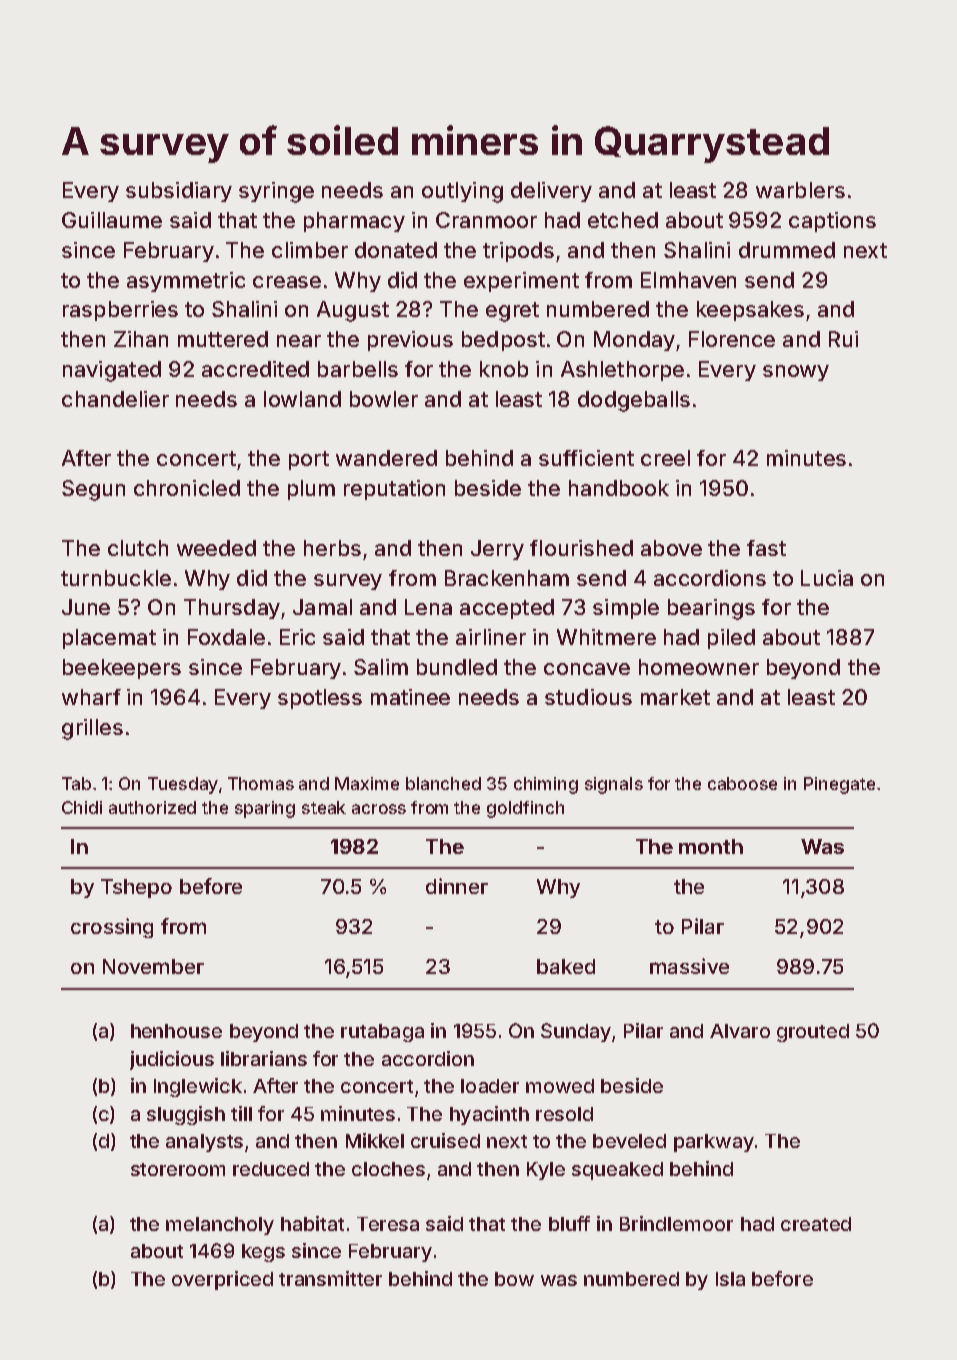 The width and height of the image is (957, 1360). I want to click on spotless, so click(320, 699).
